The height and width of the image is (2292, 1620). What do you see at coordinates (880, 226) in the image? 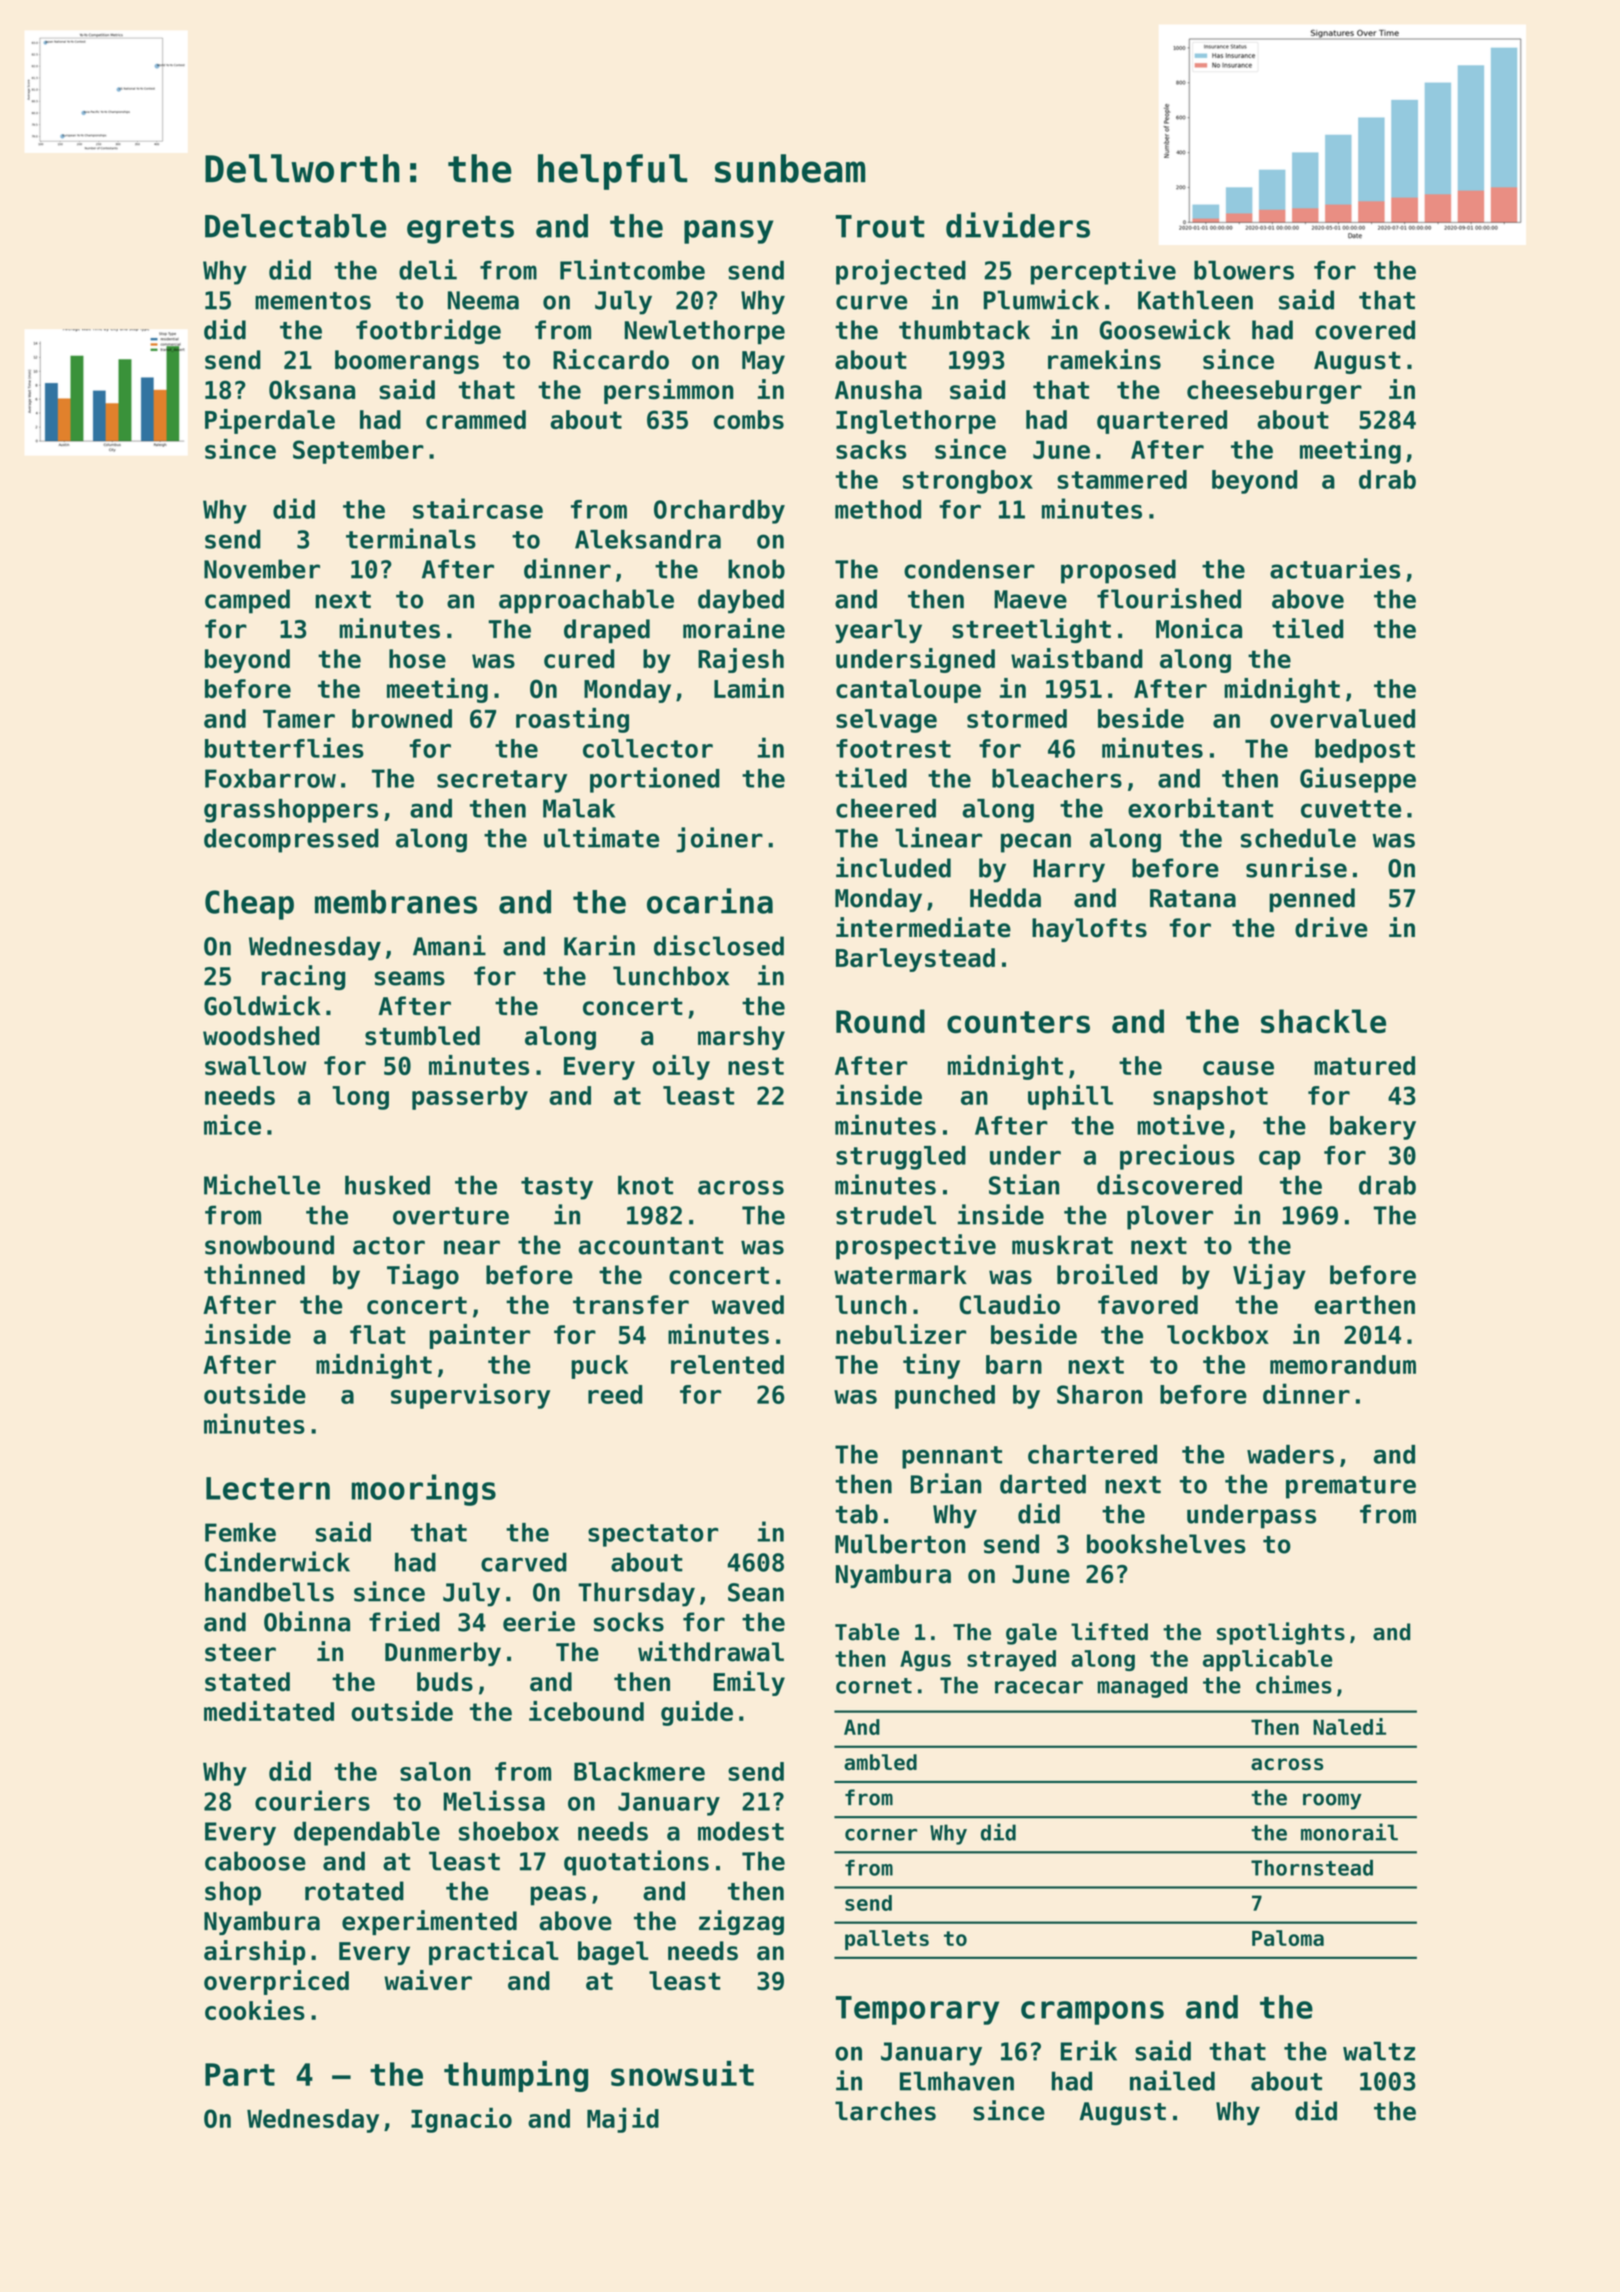
I see `Trout` at bounding box center [880, 226].
